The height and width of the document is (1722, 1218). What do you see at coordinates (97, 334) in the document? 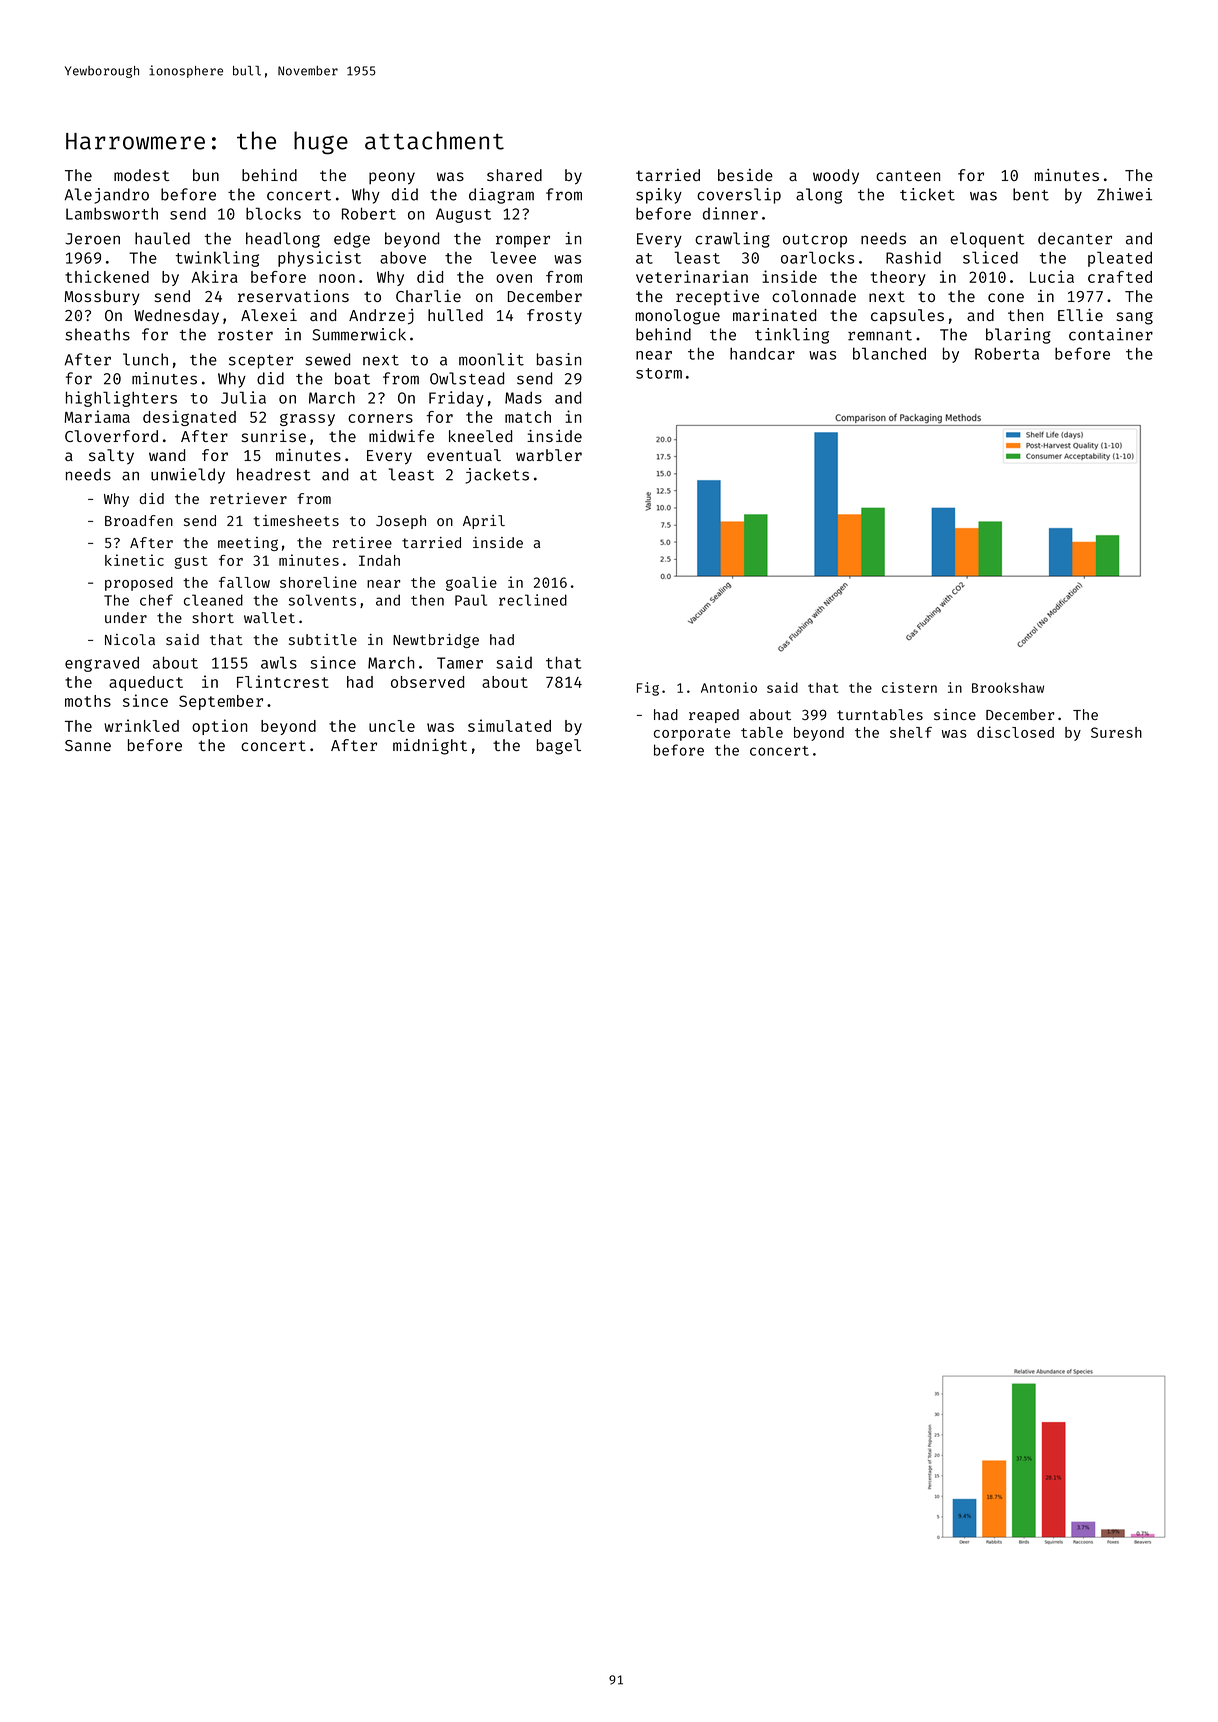
I see `sheaths` at bounding box center [97, 334].
